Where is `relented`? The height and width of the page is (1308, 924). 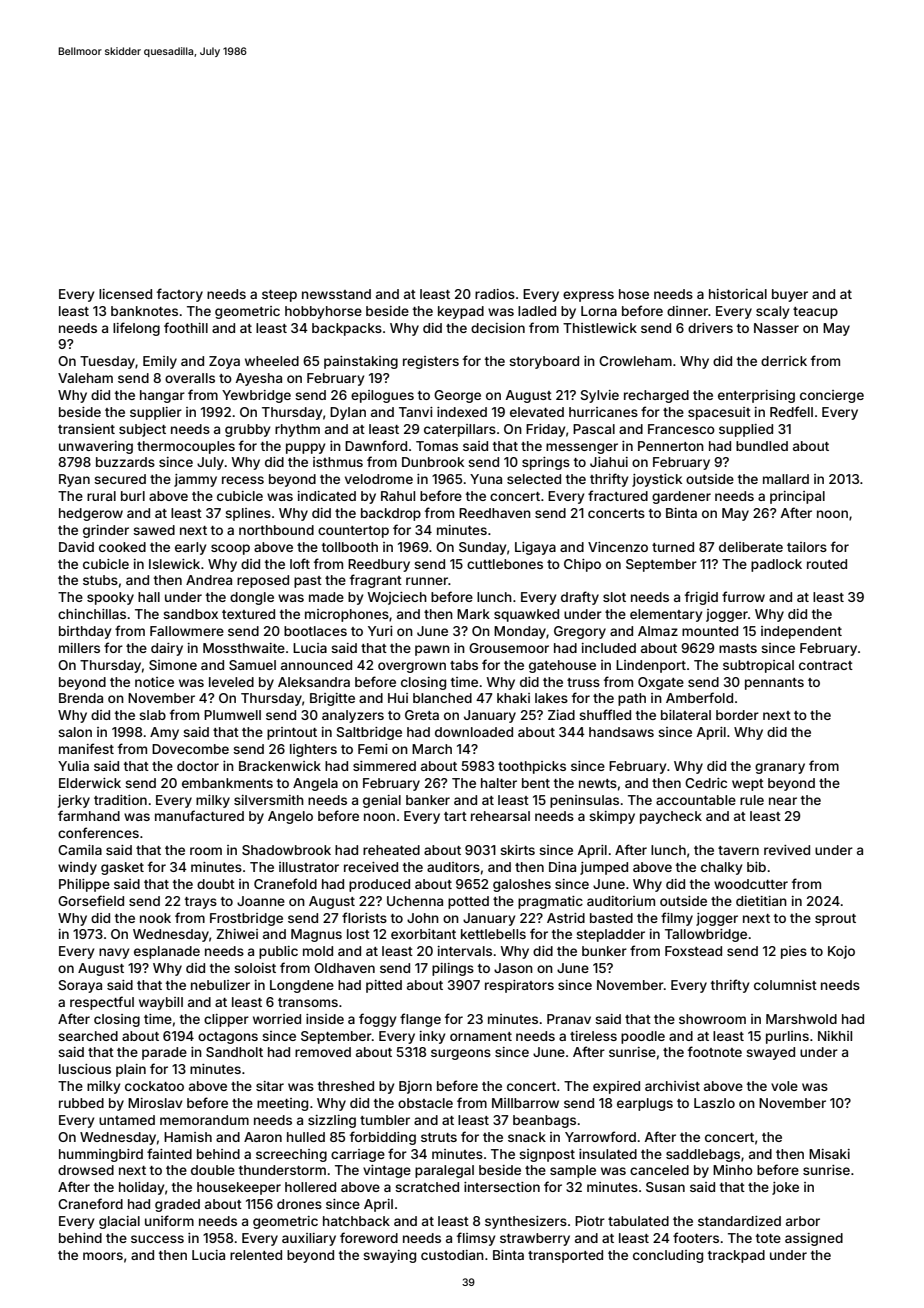 relented is located at coordinates (256, 1255).
